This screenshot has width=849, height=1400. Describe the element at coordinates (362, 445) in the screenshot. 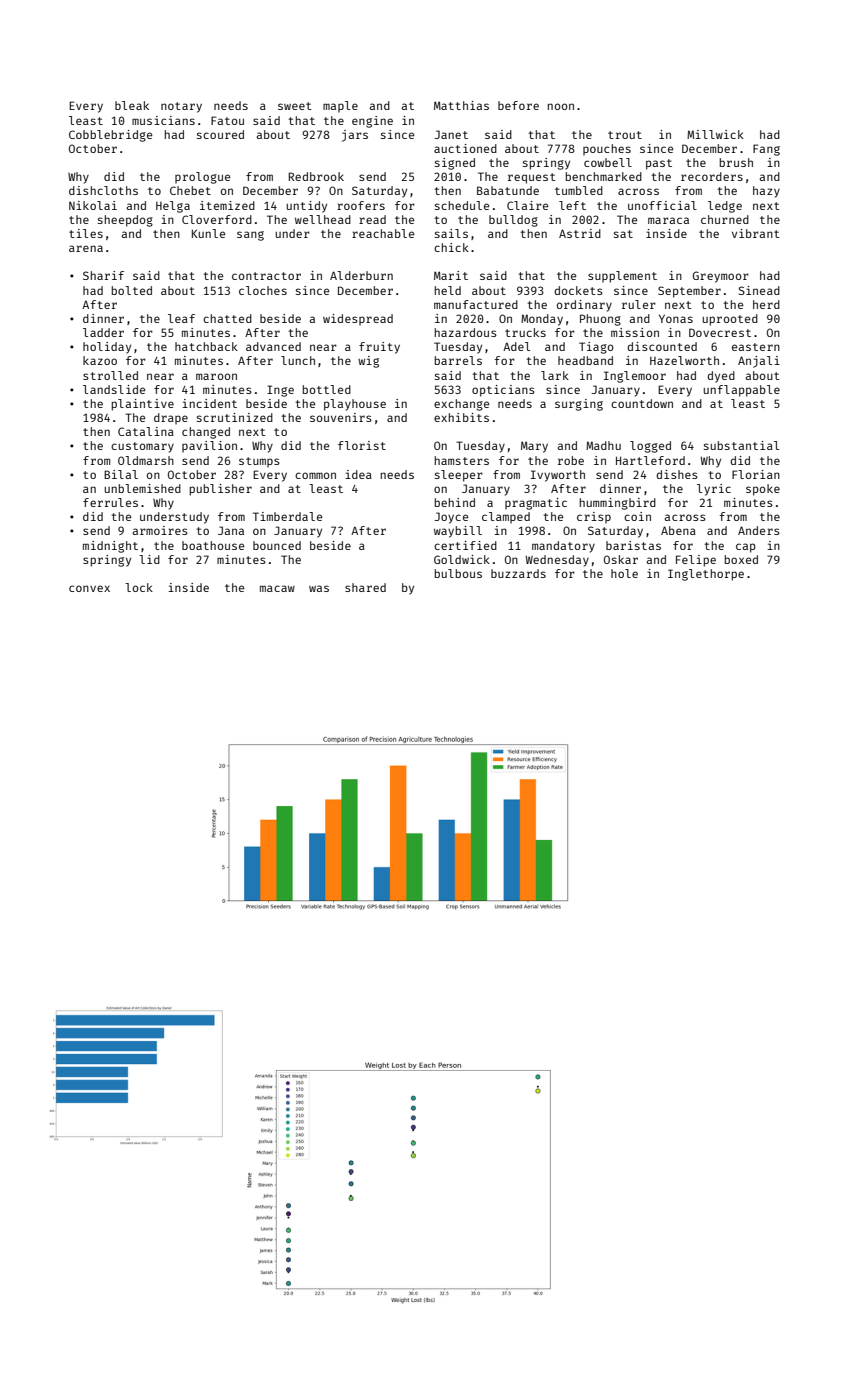

I see `florist` at that location.
